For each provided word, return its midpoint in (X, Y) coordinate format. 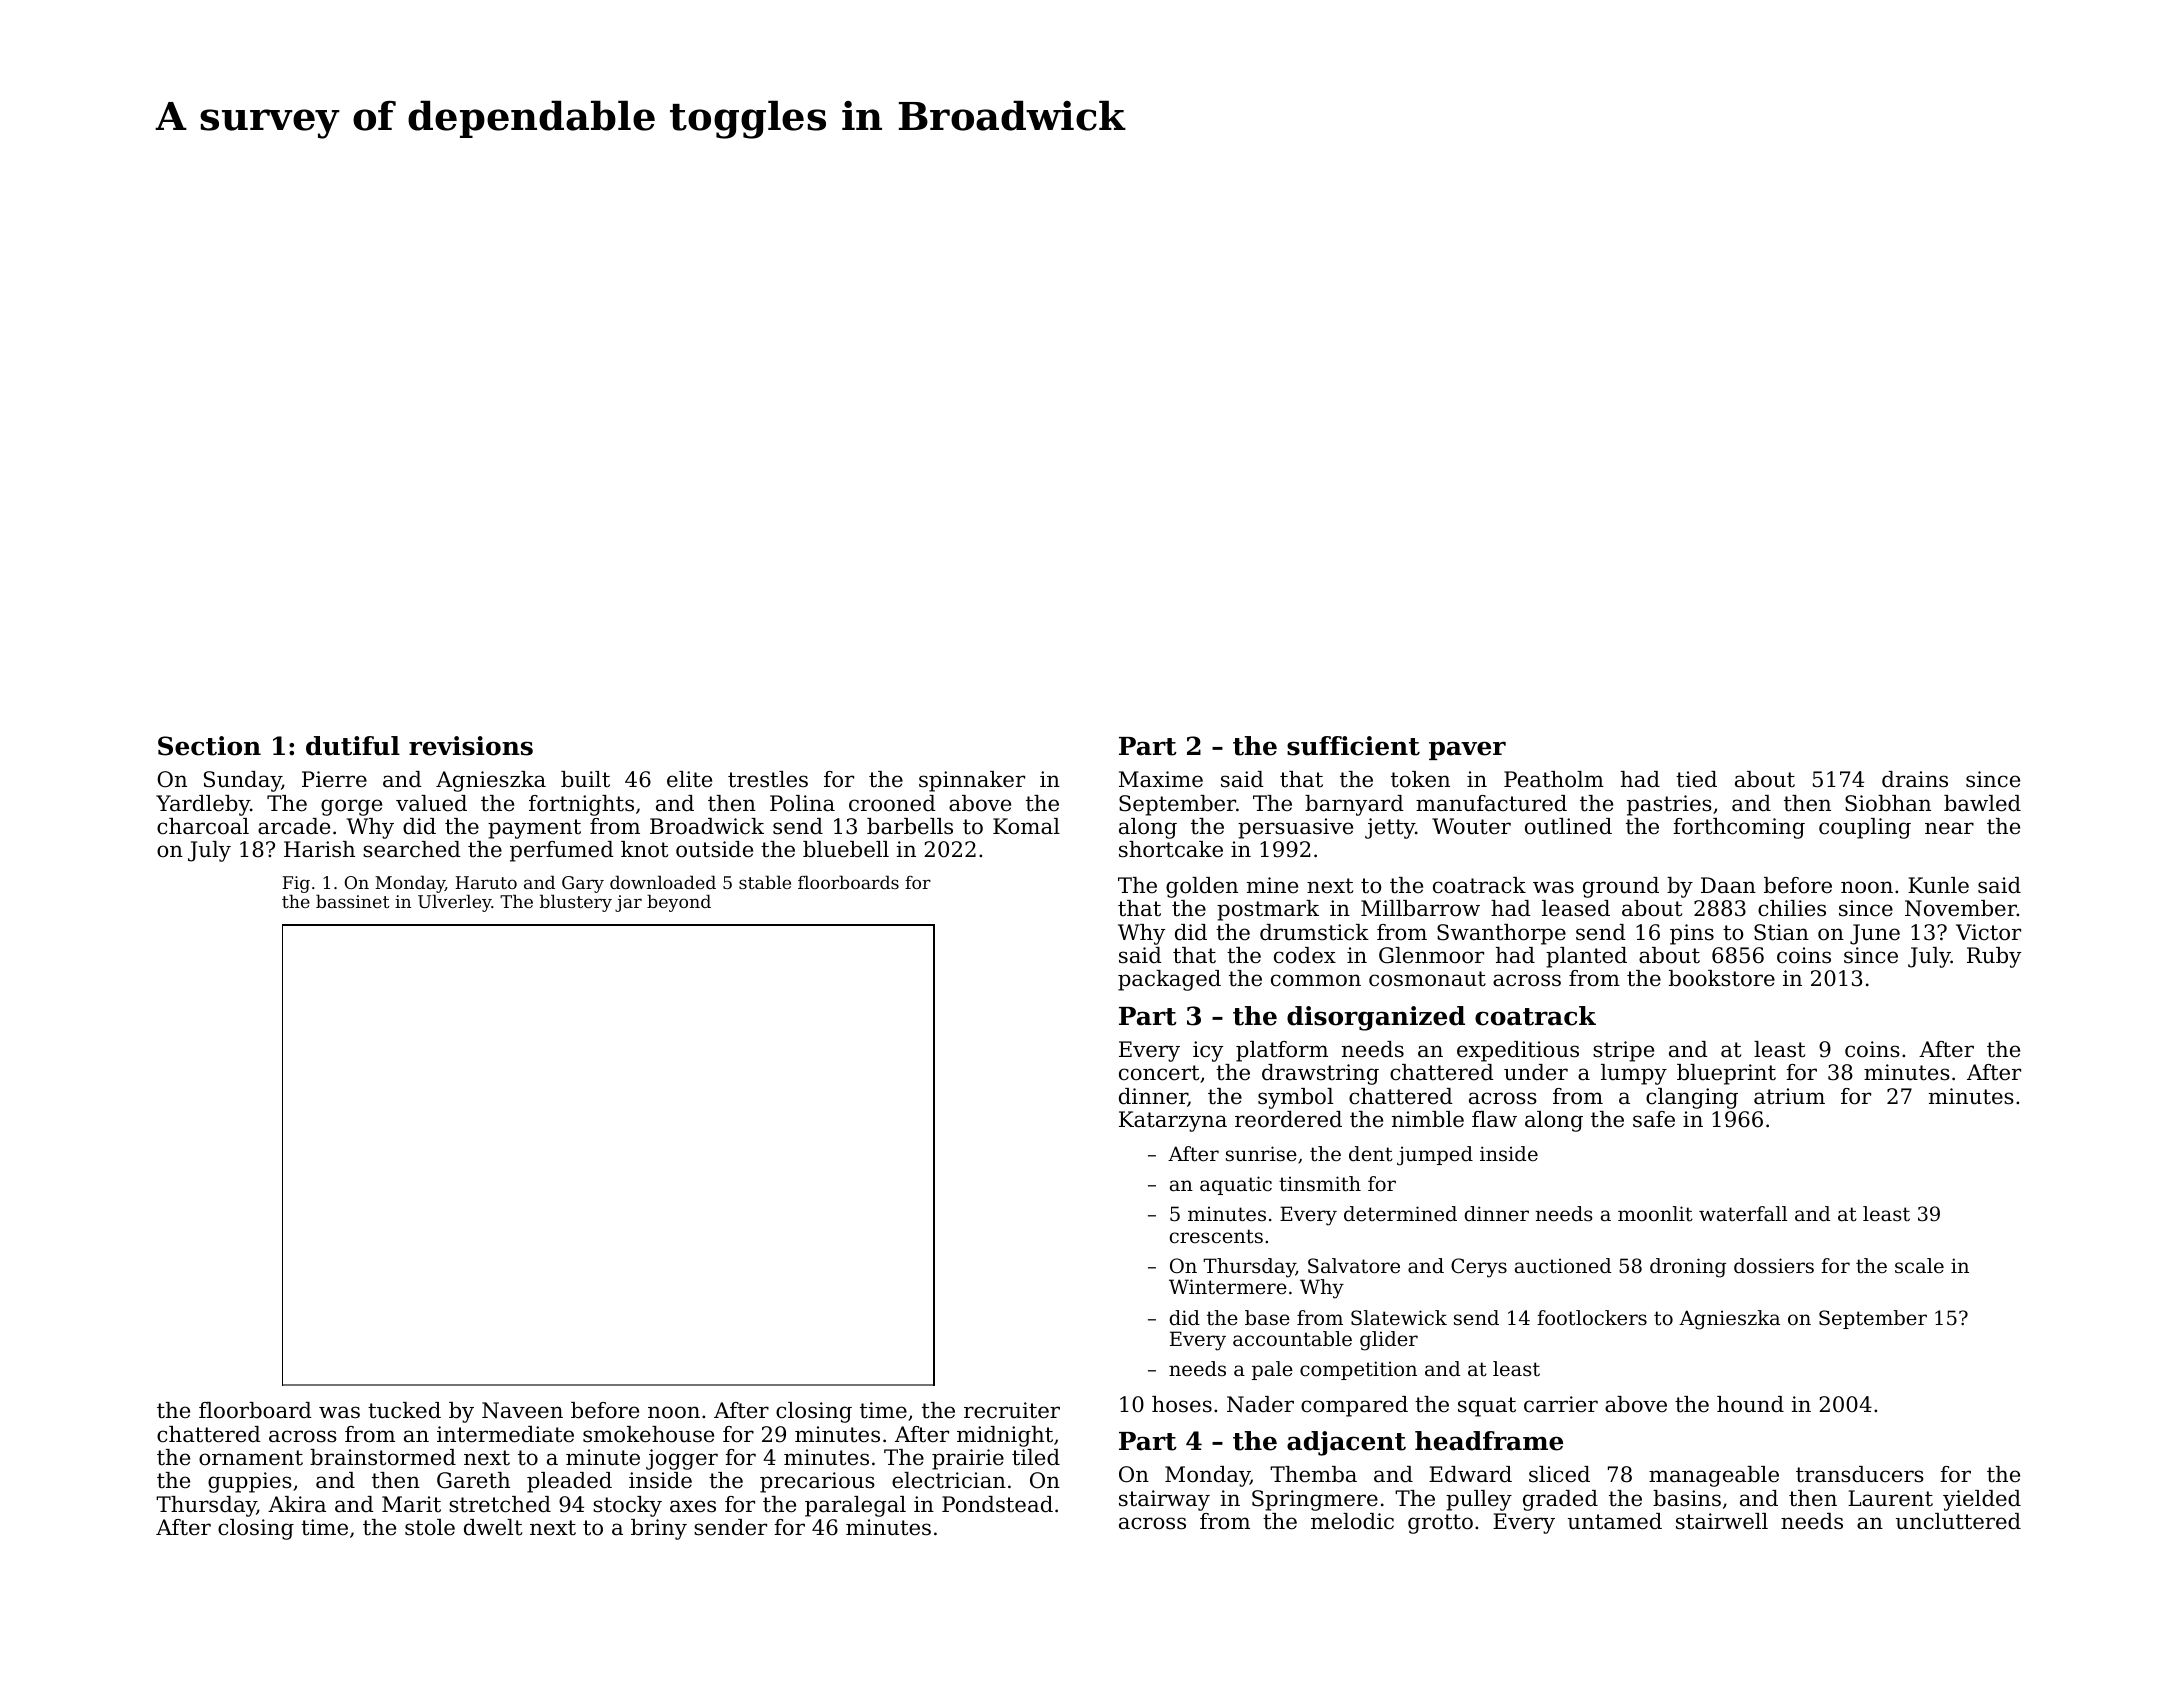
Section (209, 746)
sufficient (1353, 746)
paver (1467, 750)
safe (1654, 1119)
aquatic (1236, 1185)
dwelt (493, 1527)
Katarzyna (1173, 1121)
